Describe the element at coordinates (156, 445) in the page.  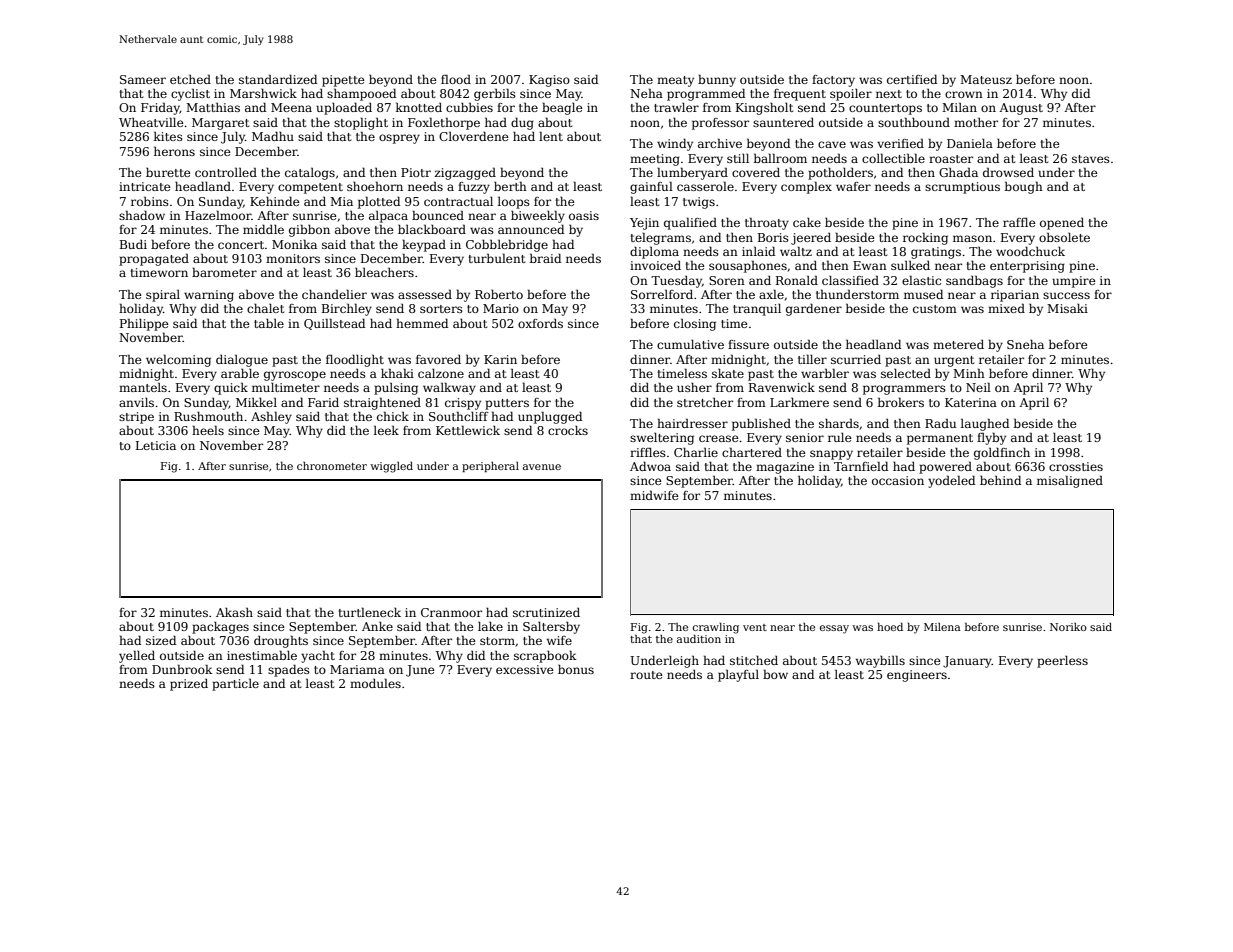
I see `Leticia` at that location.
